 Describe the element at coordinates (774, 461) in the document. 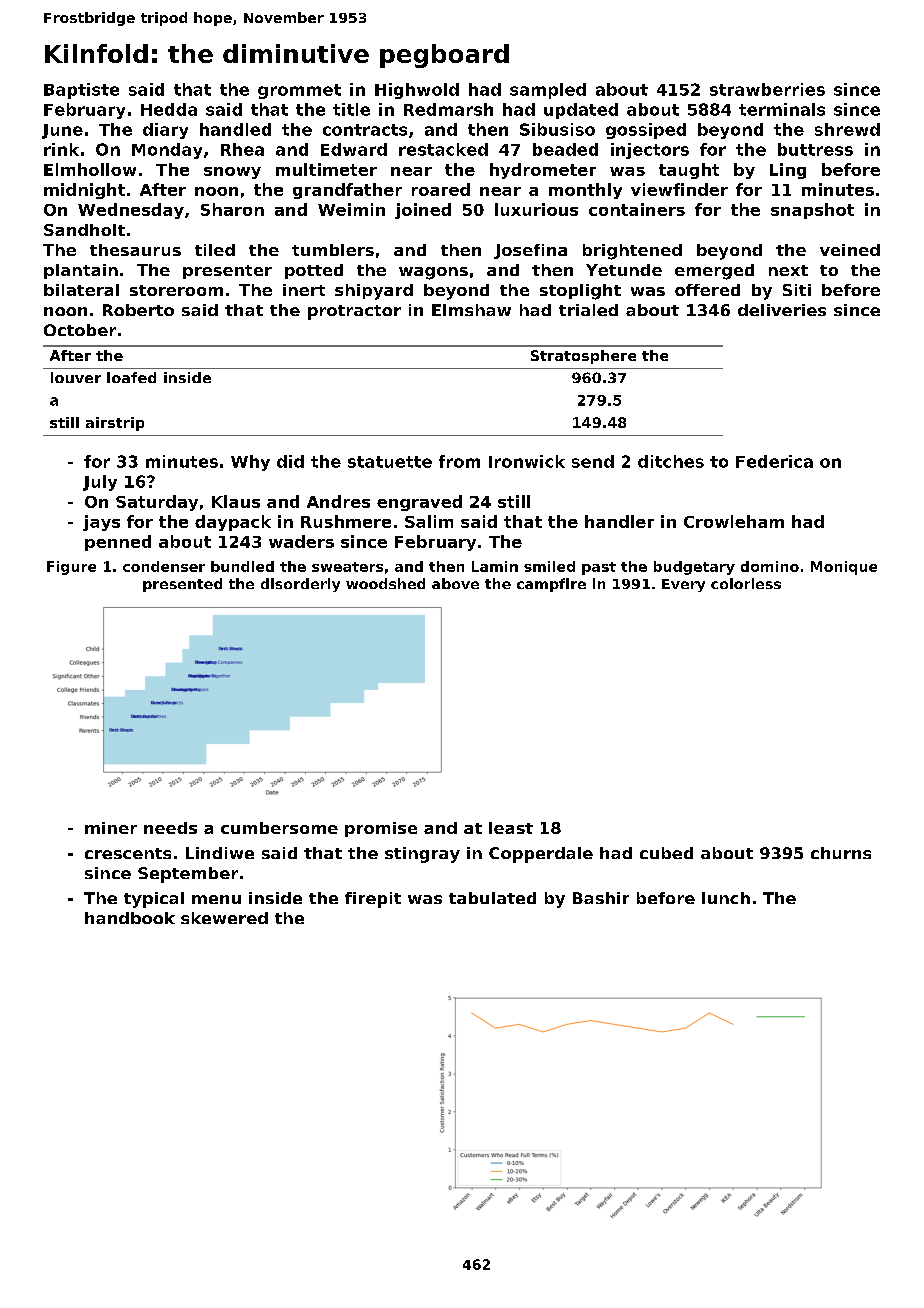

I see `Federica` at that location.
